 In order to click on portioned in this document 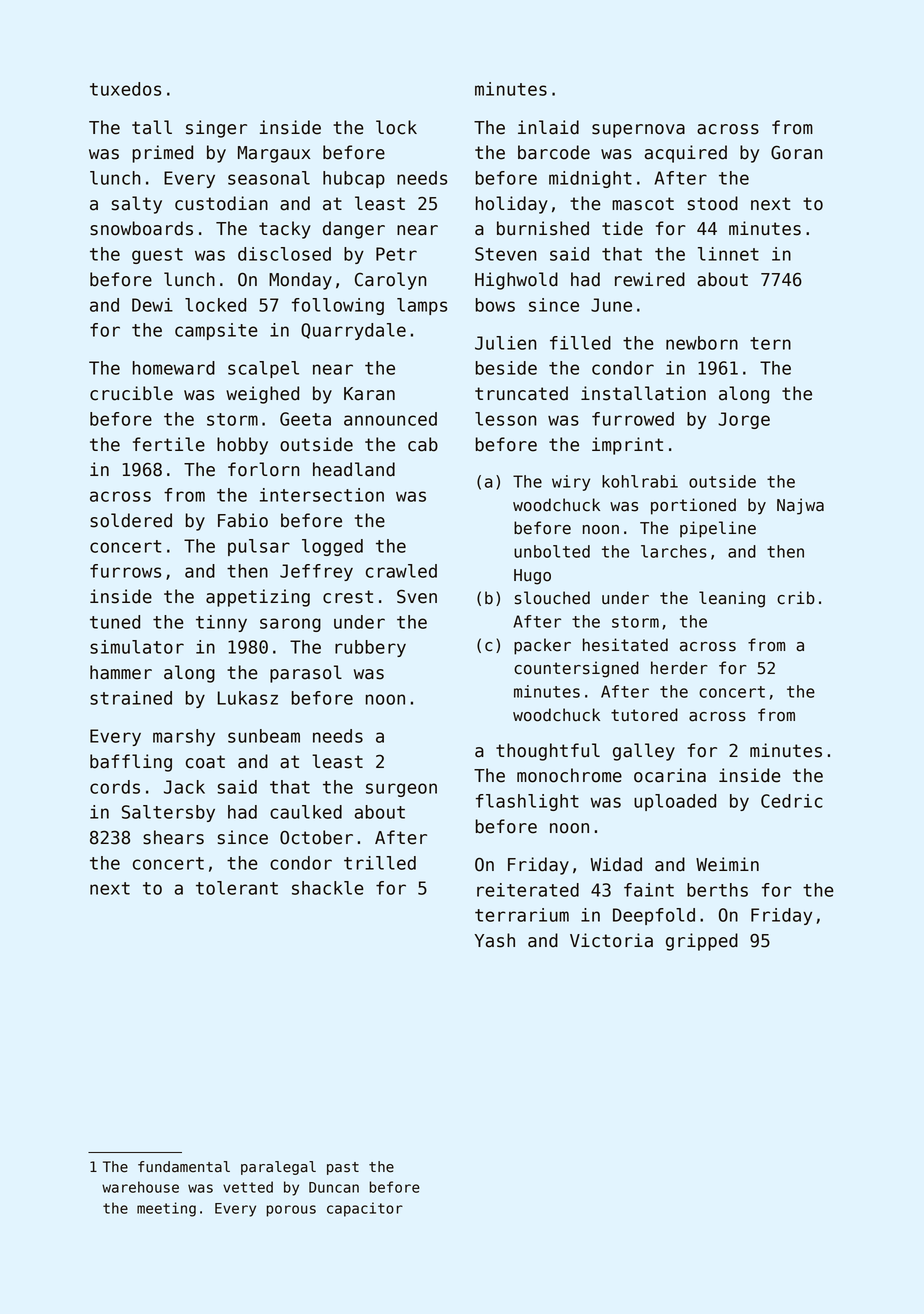, I will do `click(693, 506)`.
